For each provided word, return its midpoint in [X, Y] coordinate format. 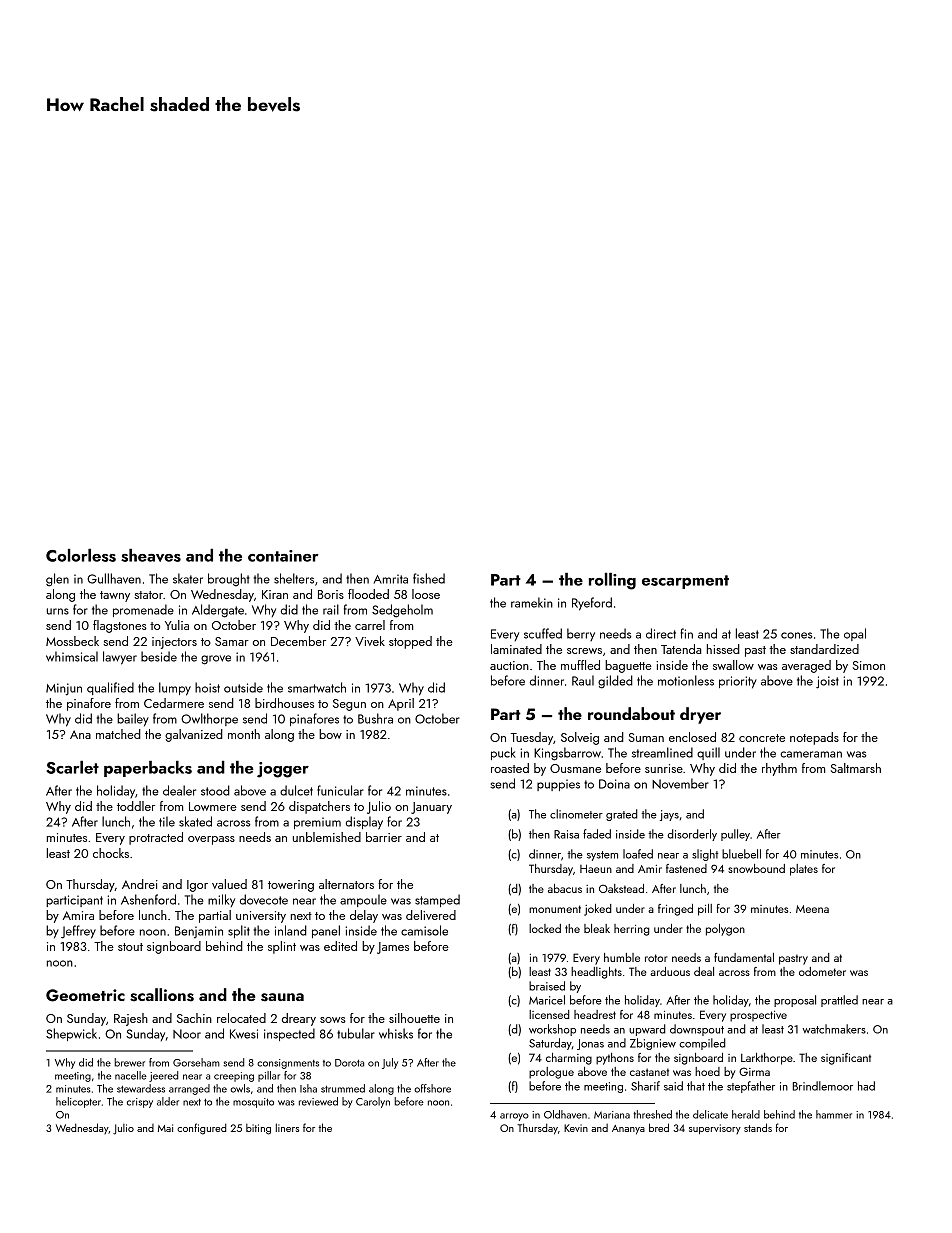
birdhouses [284, 703]
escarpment [685, 582]
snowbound [756, 868]
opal [855, 634]
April [401, 704]
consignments [288, 1064]
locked [545, 928]
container [283, 556]
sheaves [151, 555]
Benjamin [199, 932]
